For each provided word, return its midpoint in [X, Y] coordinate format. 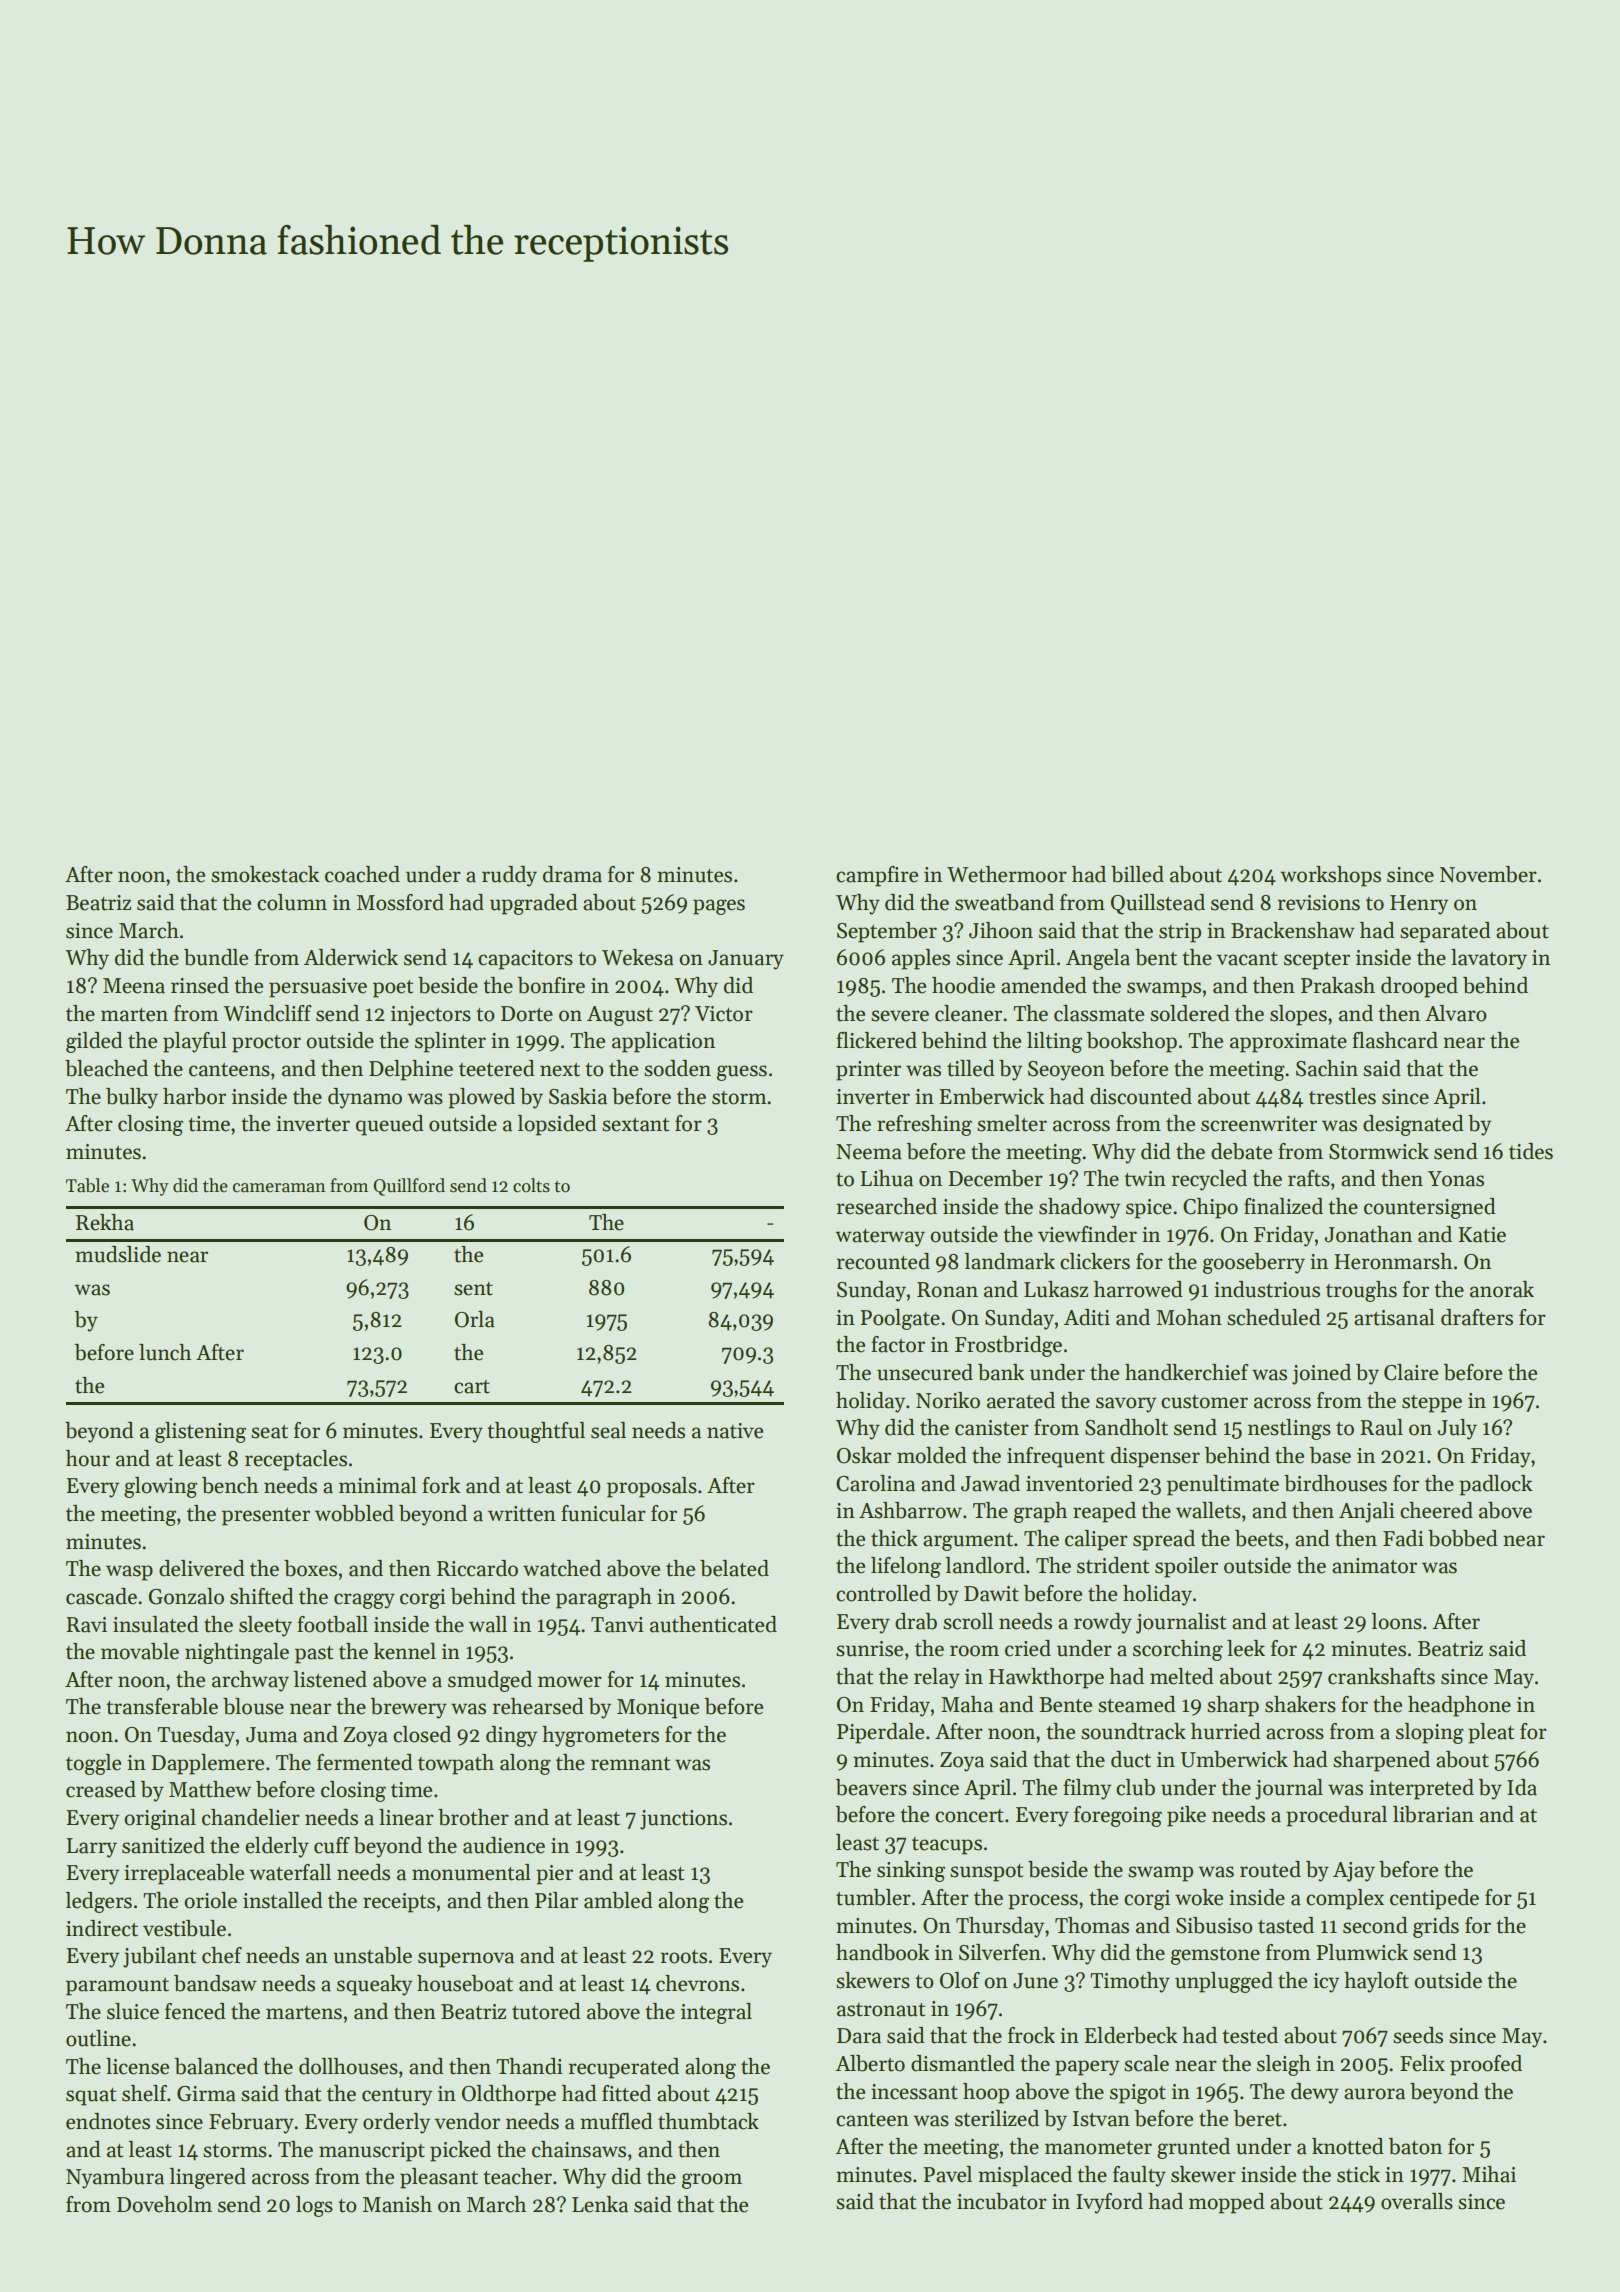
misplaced [1025, 2176]
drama [572, 874]
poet [393, 989]
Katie [1482, 1235]
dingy [511, 1736]
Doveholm [164, 2204]
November [1488, 874]
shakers [1300, 1704]
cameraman [279, 1188]
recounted [883, 1261]
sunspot [986, 1873]
